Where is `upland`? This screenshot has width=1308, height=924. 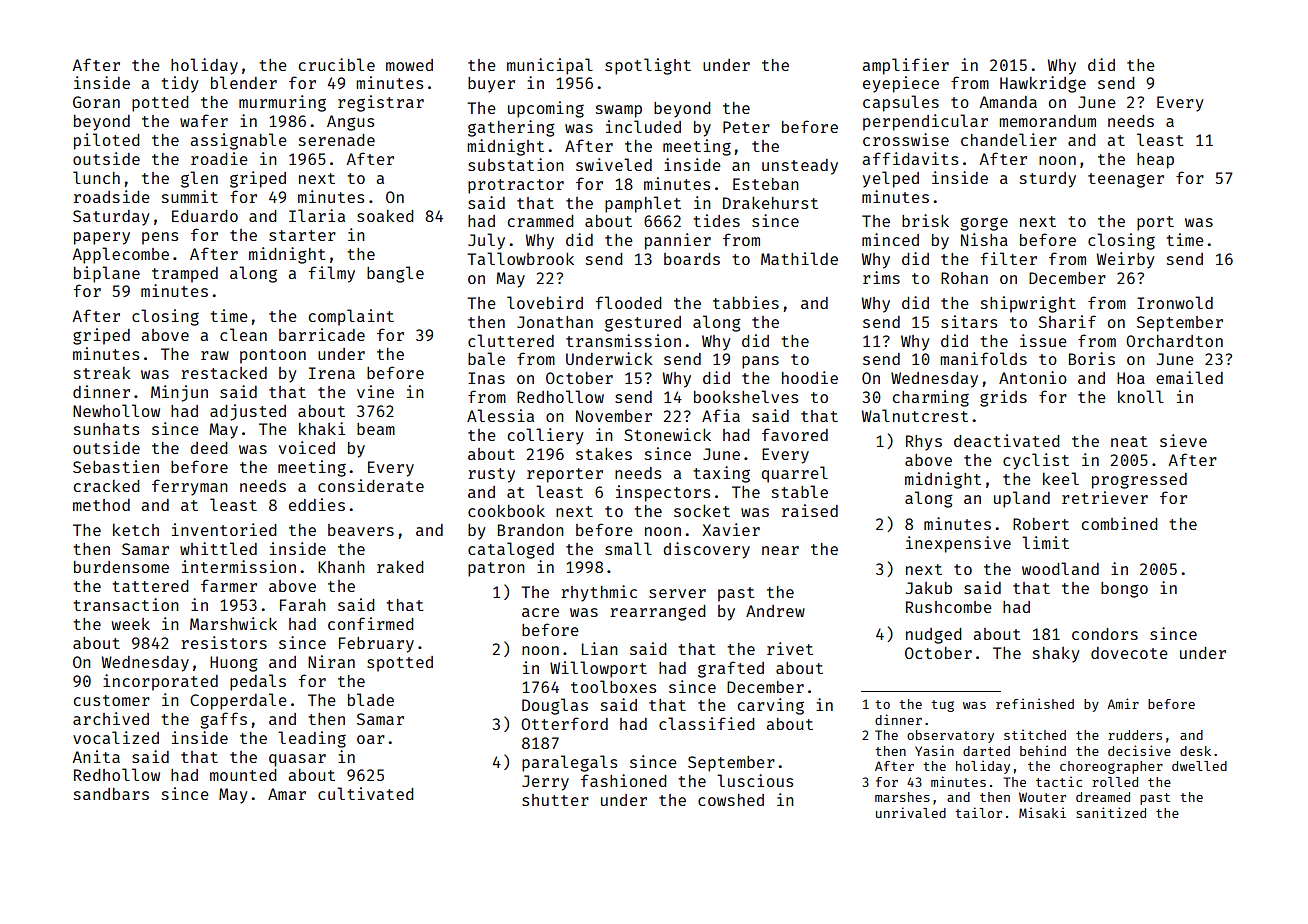
upland is located at coordinates (1022, 499).
